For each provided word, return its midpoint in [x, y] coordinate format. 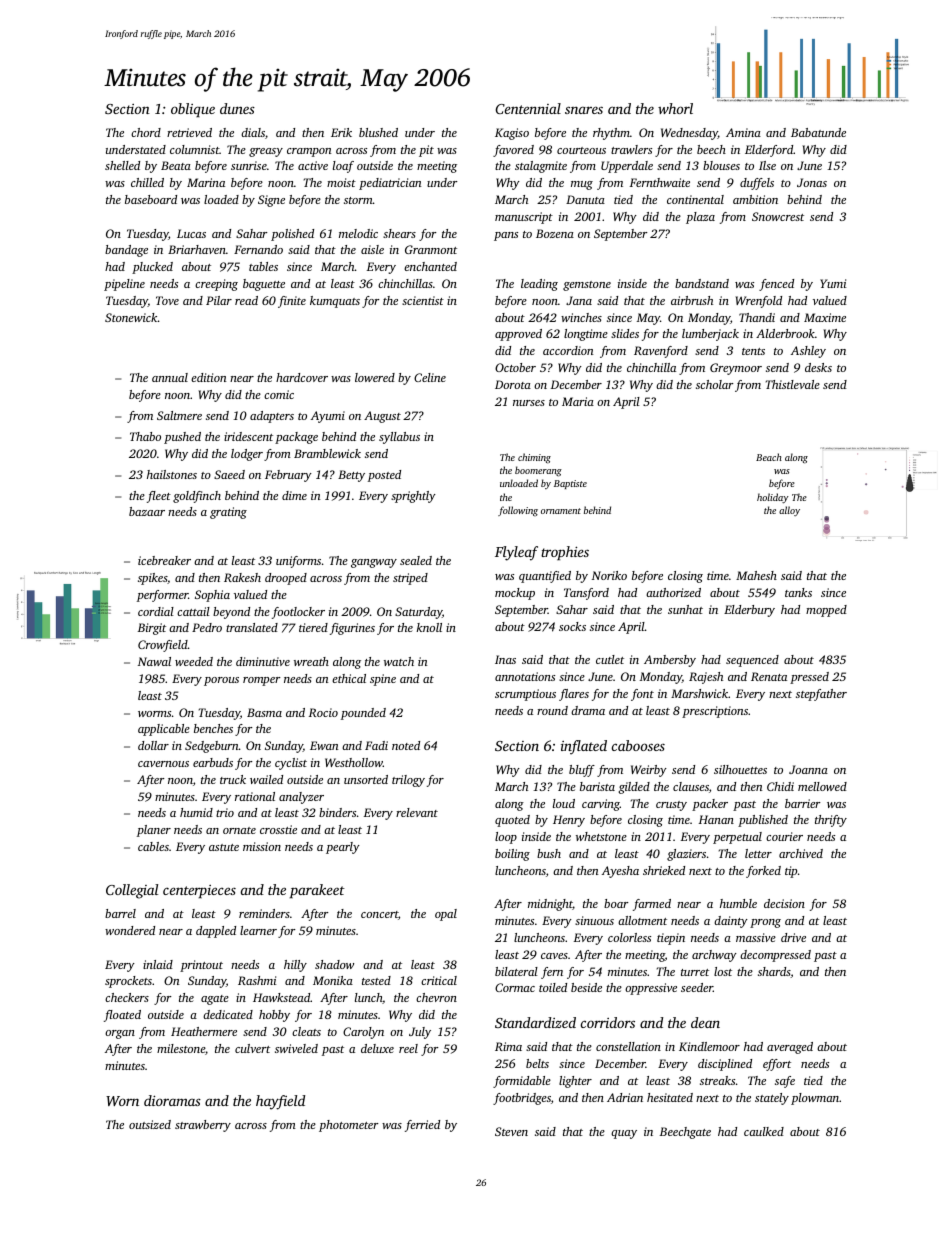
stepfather [821, 695]
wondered [130, 930]
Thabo [145, 436]
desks [818, 367]
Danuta [585, 199]
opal [446, 915]
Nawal [154, 661]
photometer [349, 1126]
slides [625, 333]
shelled [122, 165]
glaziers [686, 855]
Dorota [513, 384]
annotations [525, 676]
